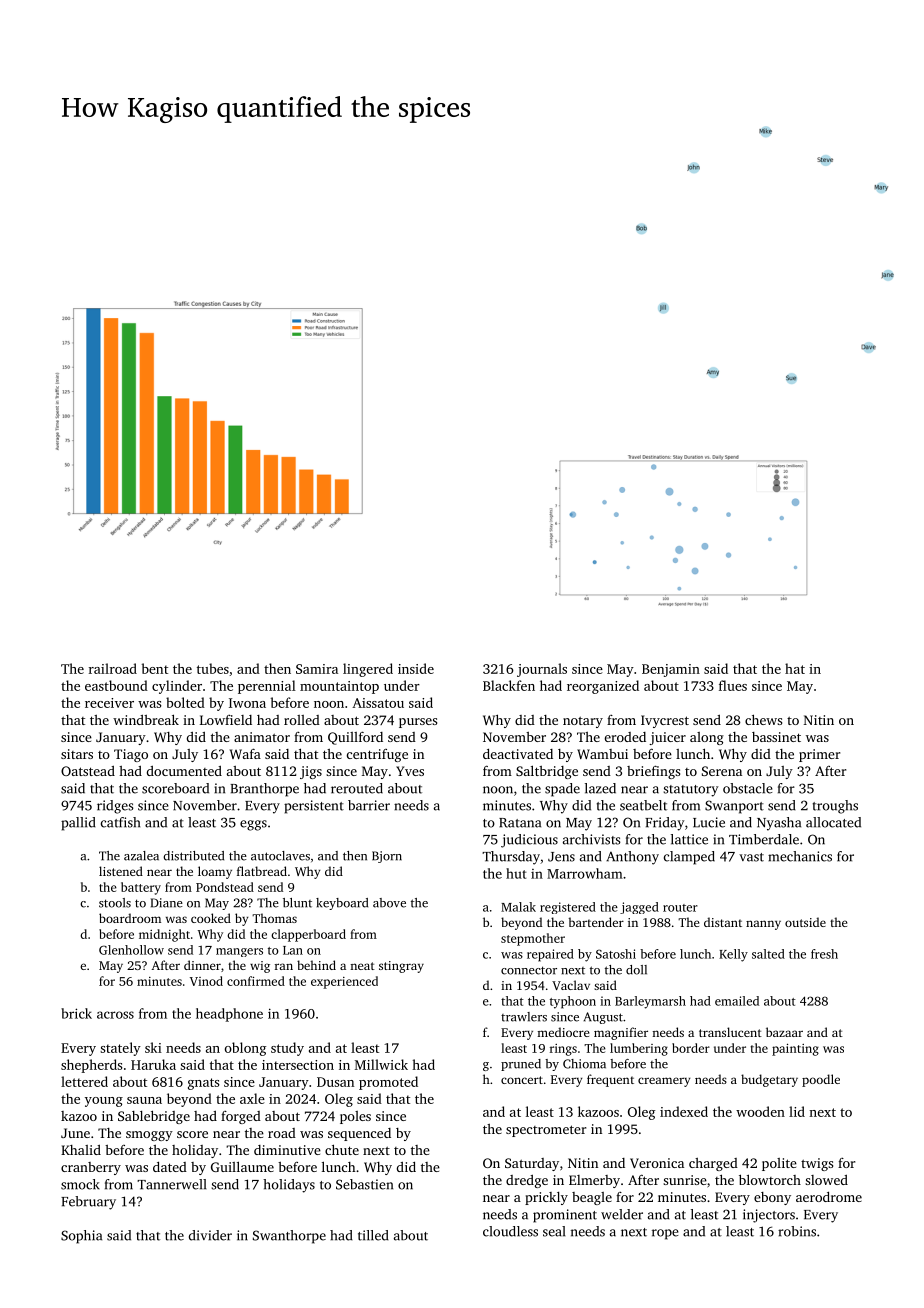 This image has height=1308, width=924. What do you see at coordinates (78, 824) in the image?
I see `pallid` at bounding box center [78, 824].
